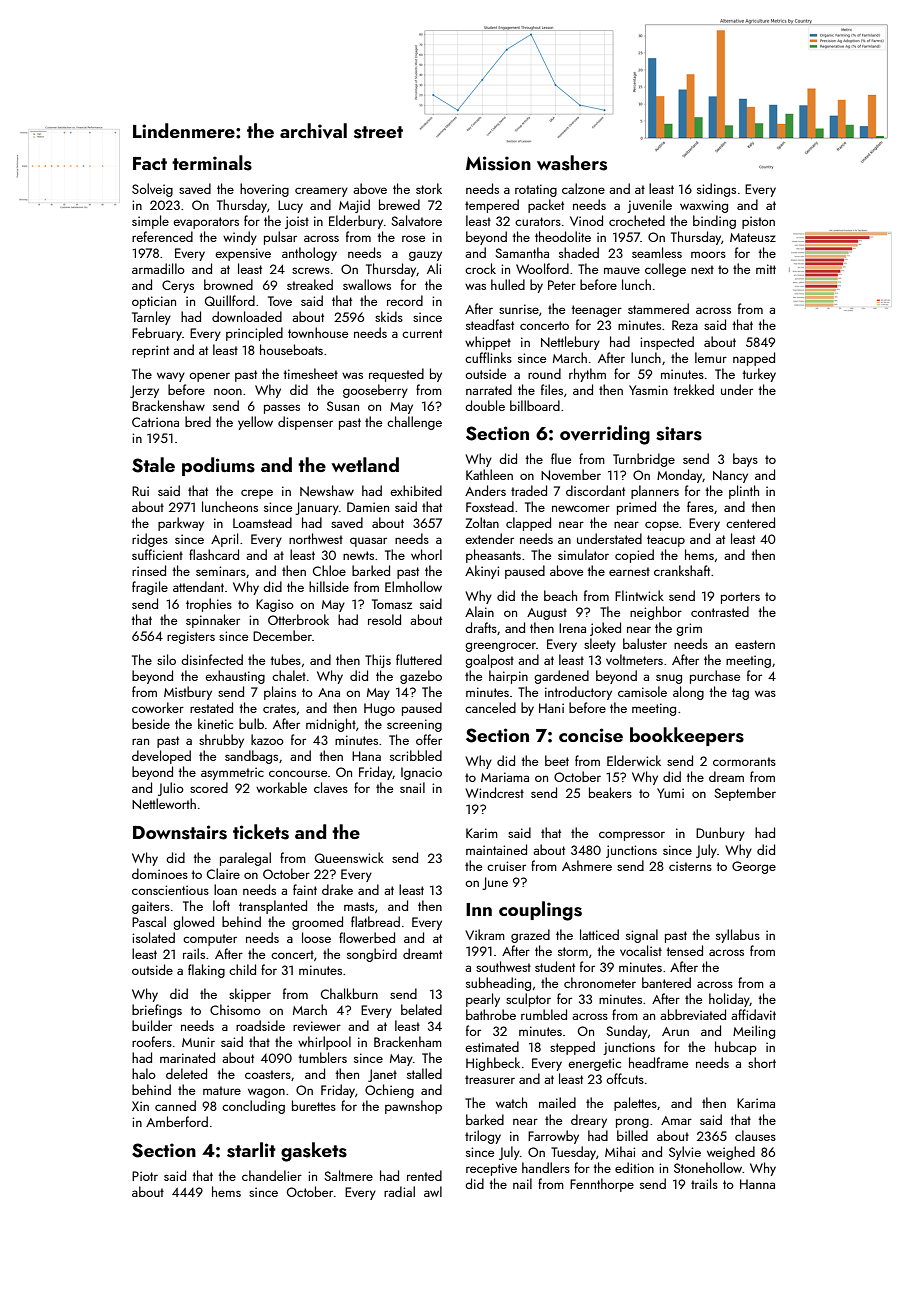  What do you see at coordinates (145, 1176) in the image?
I see `Piotr` at bounding box center [145, 1176].
